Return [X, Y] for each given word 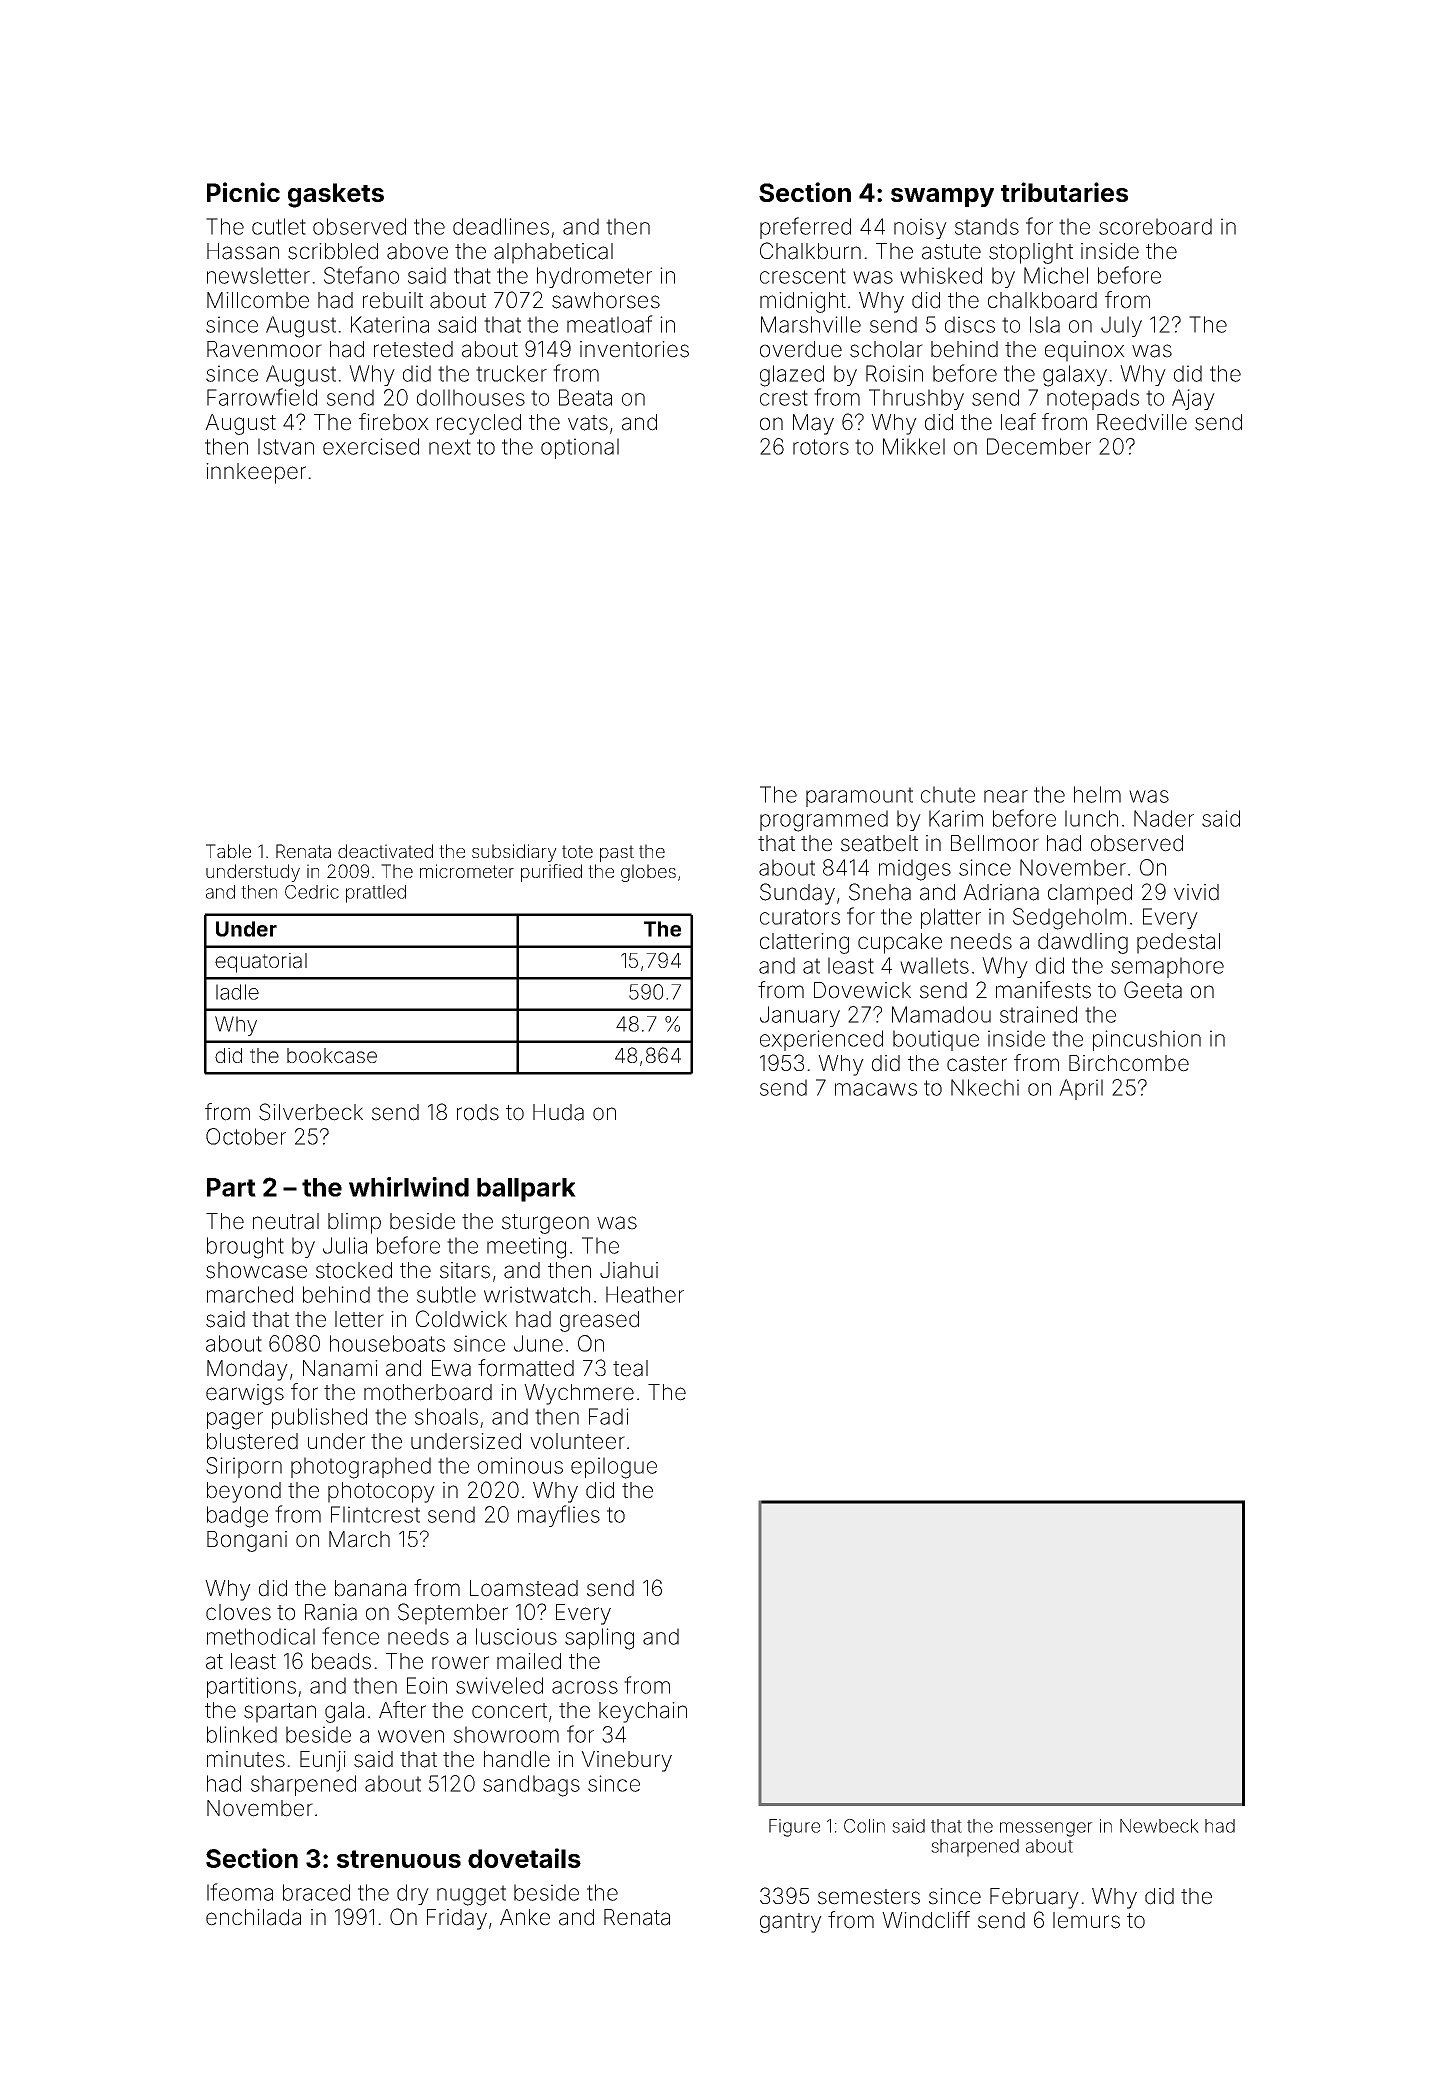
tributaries [1064, 192]
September [453, 1614]
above [417, 251]
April [1081, 1089]
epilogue [614, 1468]
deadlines [501, 226]
